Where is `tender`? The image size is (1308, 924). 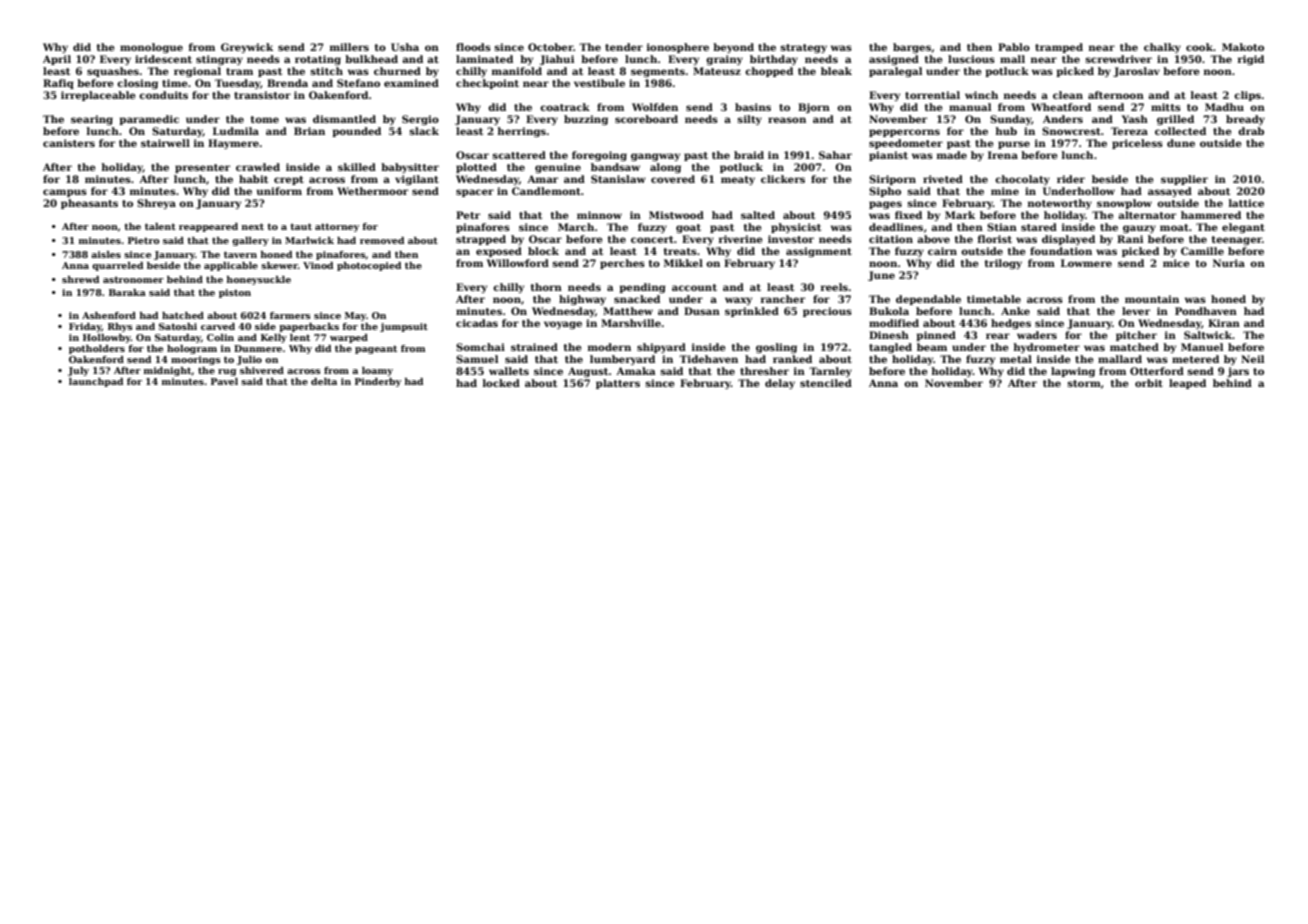
tender is located at coordinates (624, 47).
